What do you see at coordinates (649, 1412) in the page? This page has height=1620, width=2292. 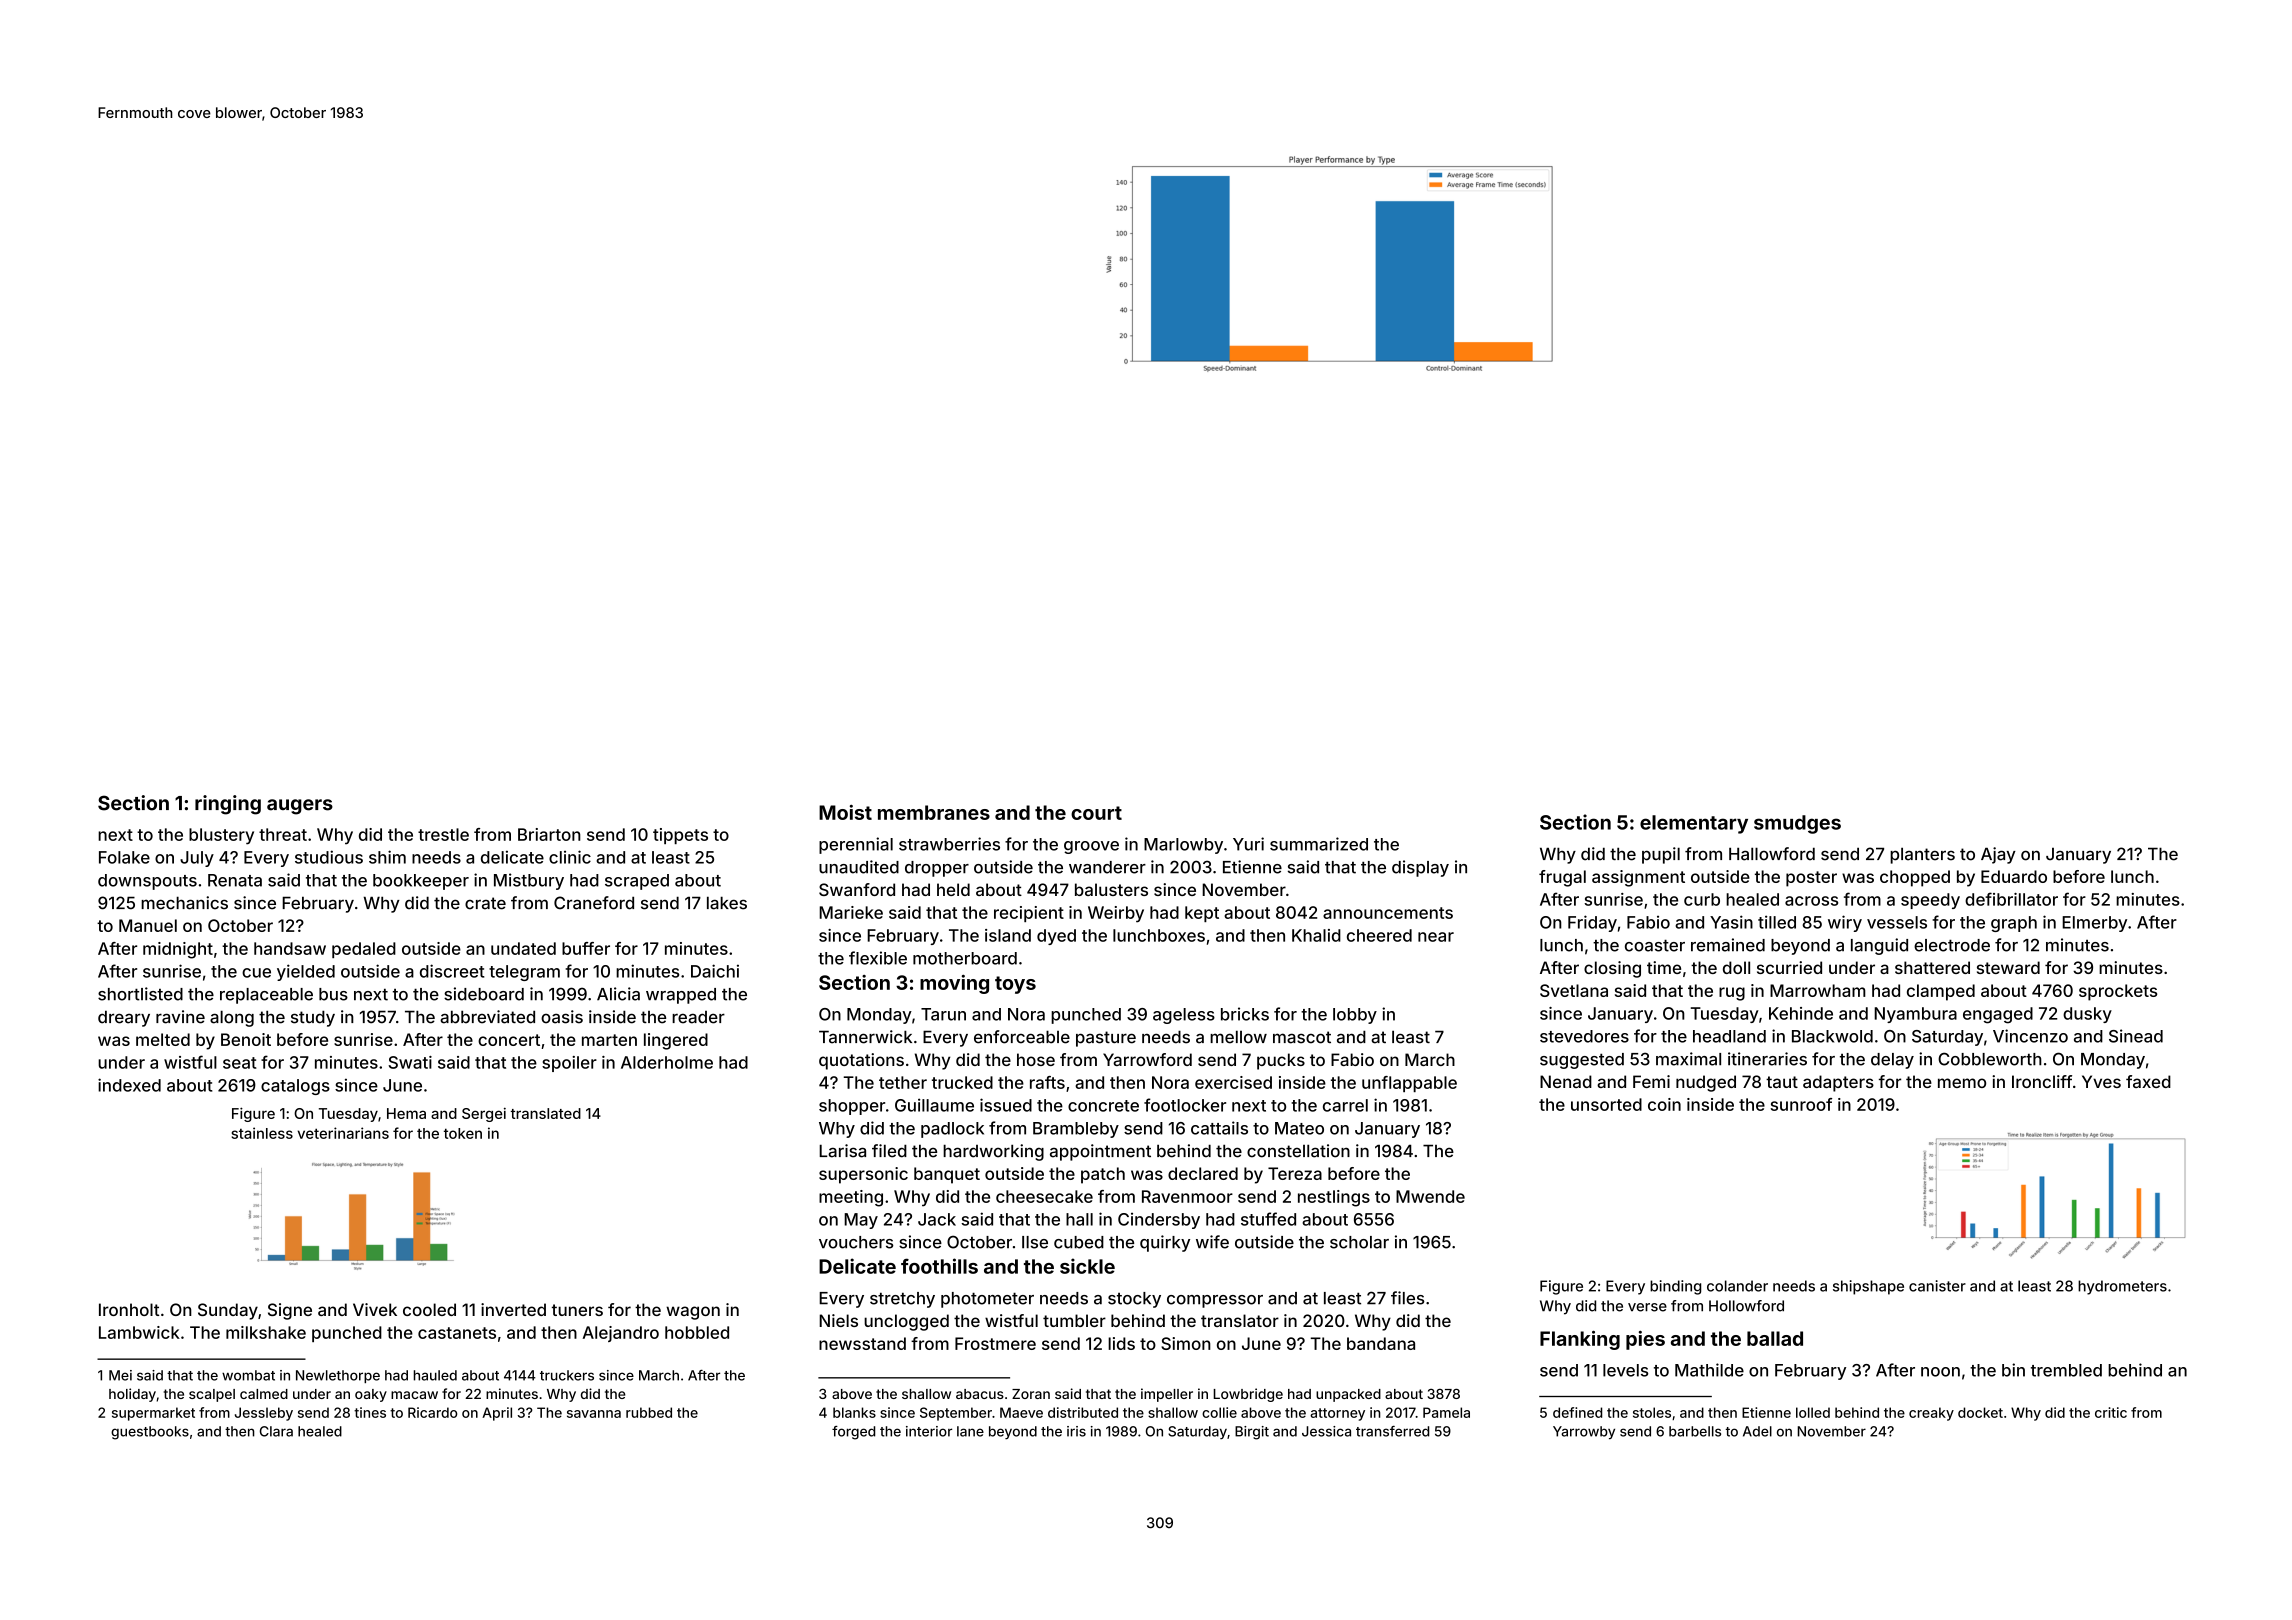 I see `rubbed` at bounding box center [649, 1412].
